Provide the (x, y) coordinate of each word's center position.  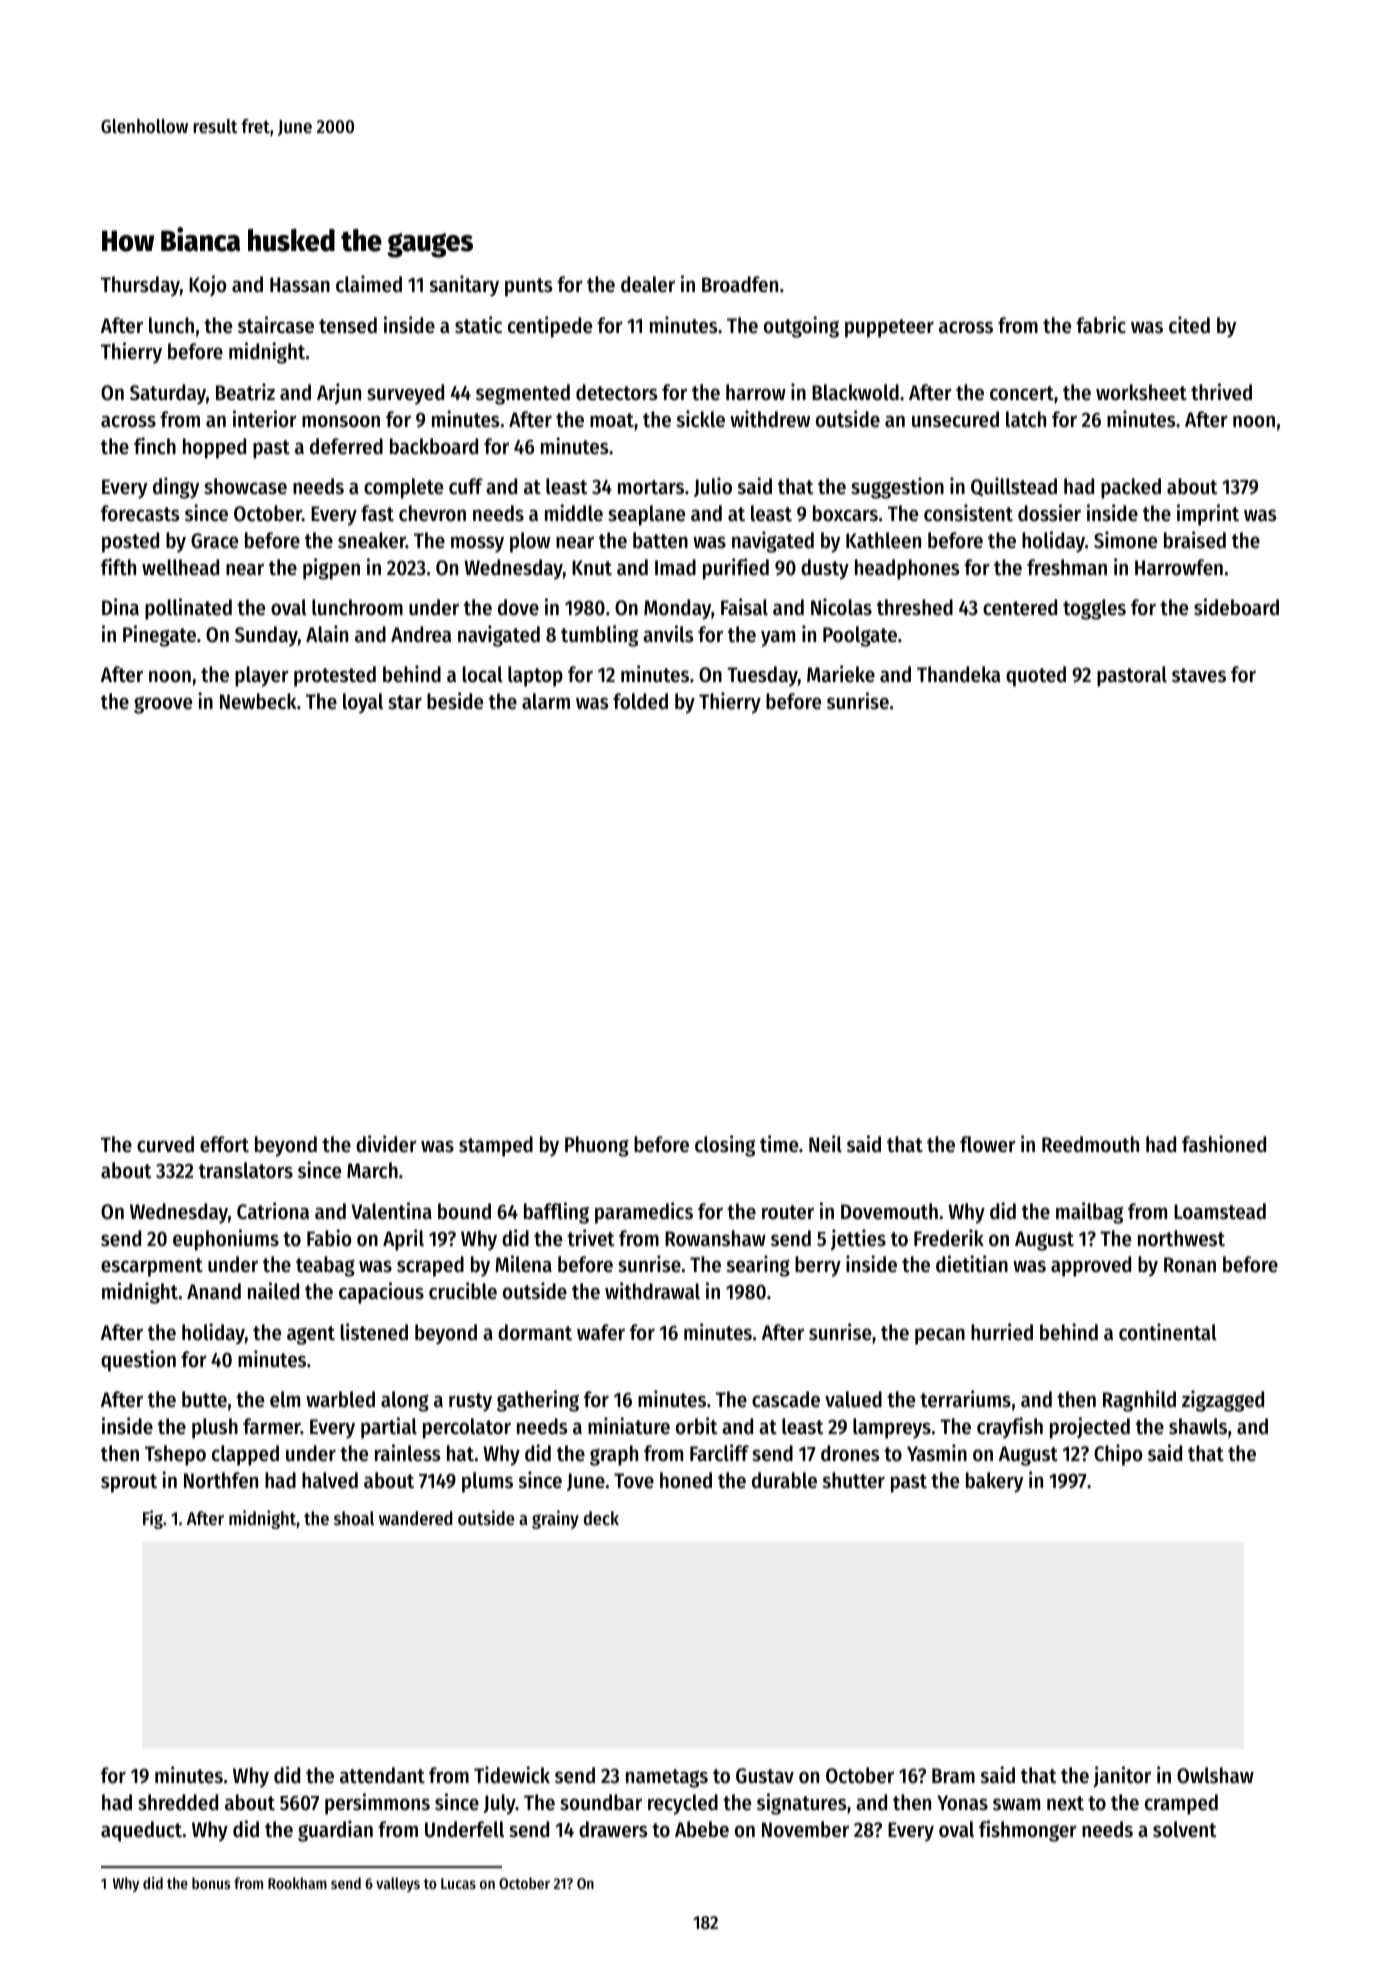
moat (612, 420)
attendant (382, 1775)
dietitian (972, 1264)
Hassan (300, 285)
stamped (496, 1146)
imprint (1208, 515)
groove (163, 705)
